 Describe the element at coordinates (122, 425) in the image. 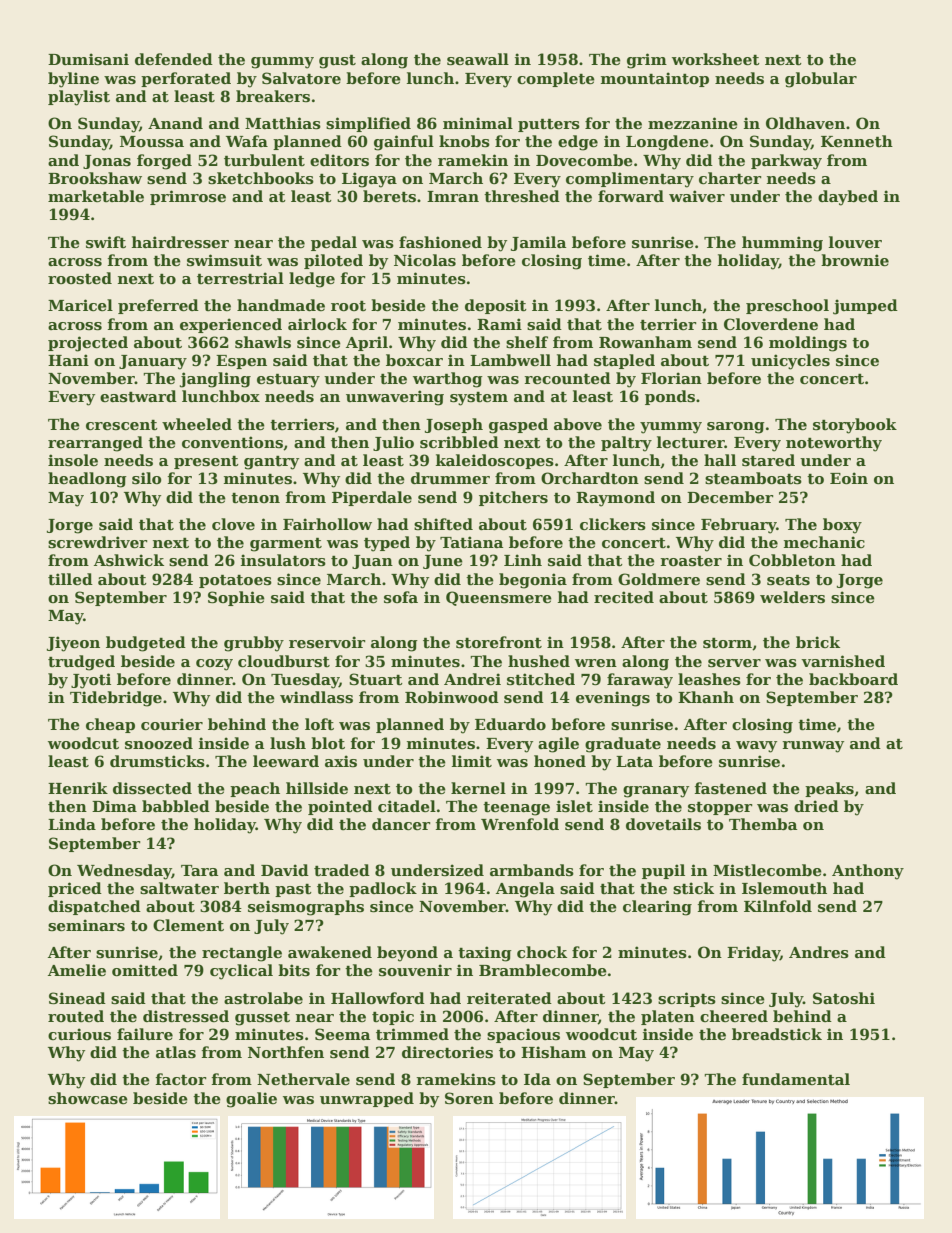

I see `crescent` at that location.
